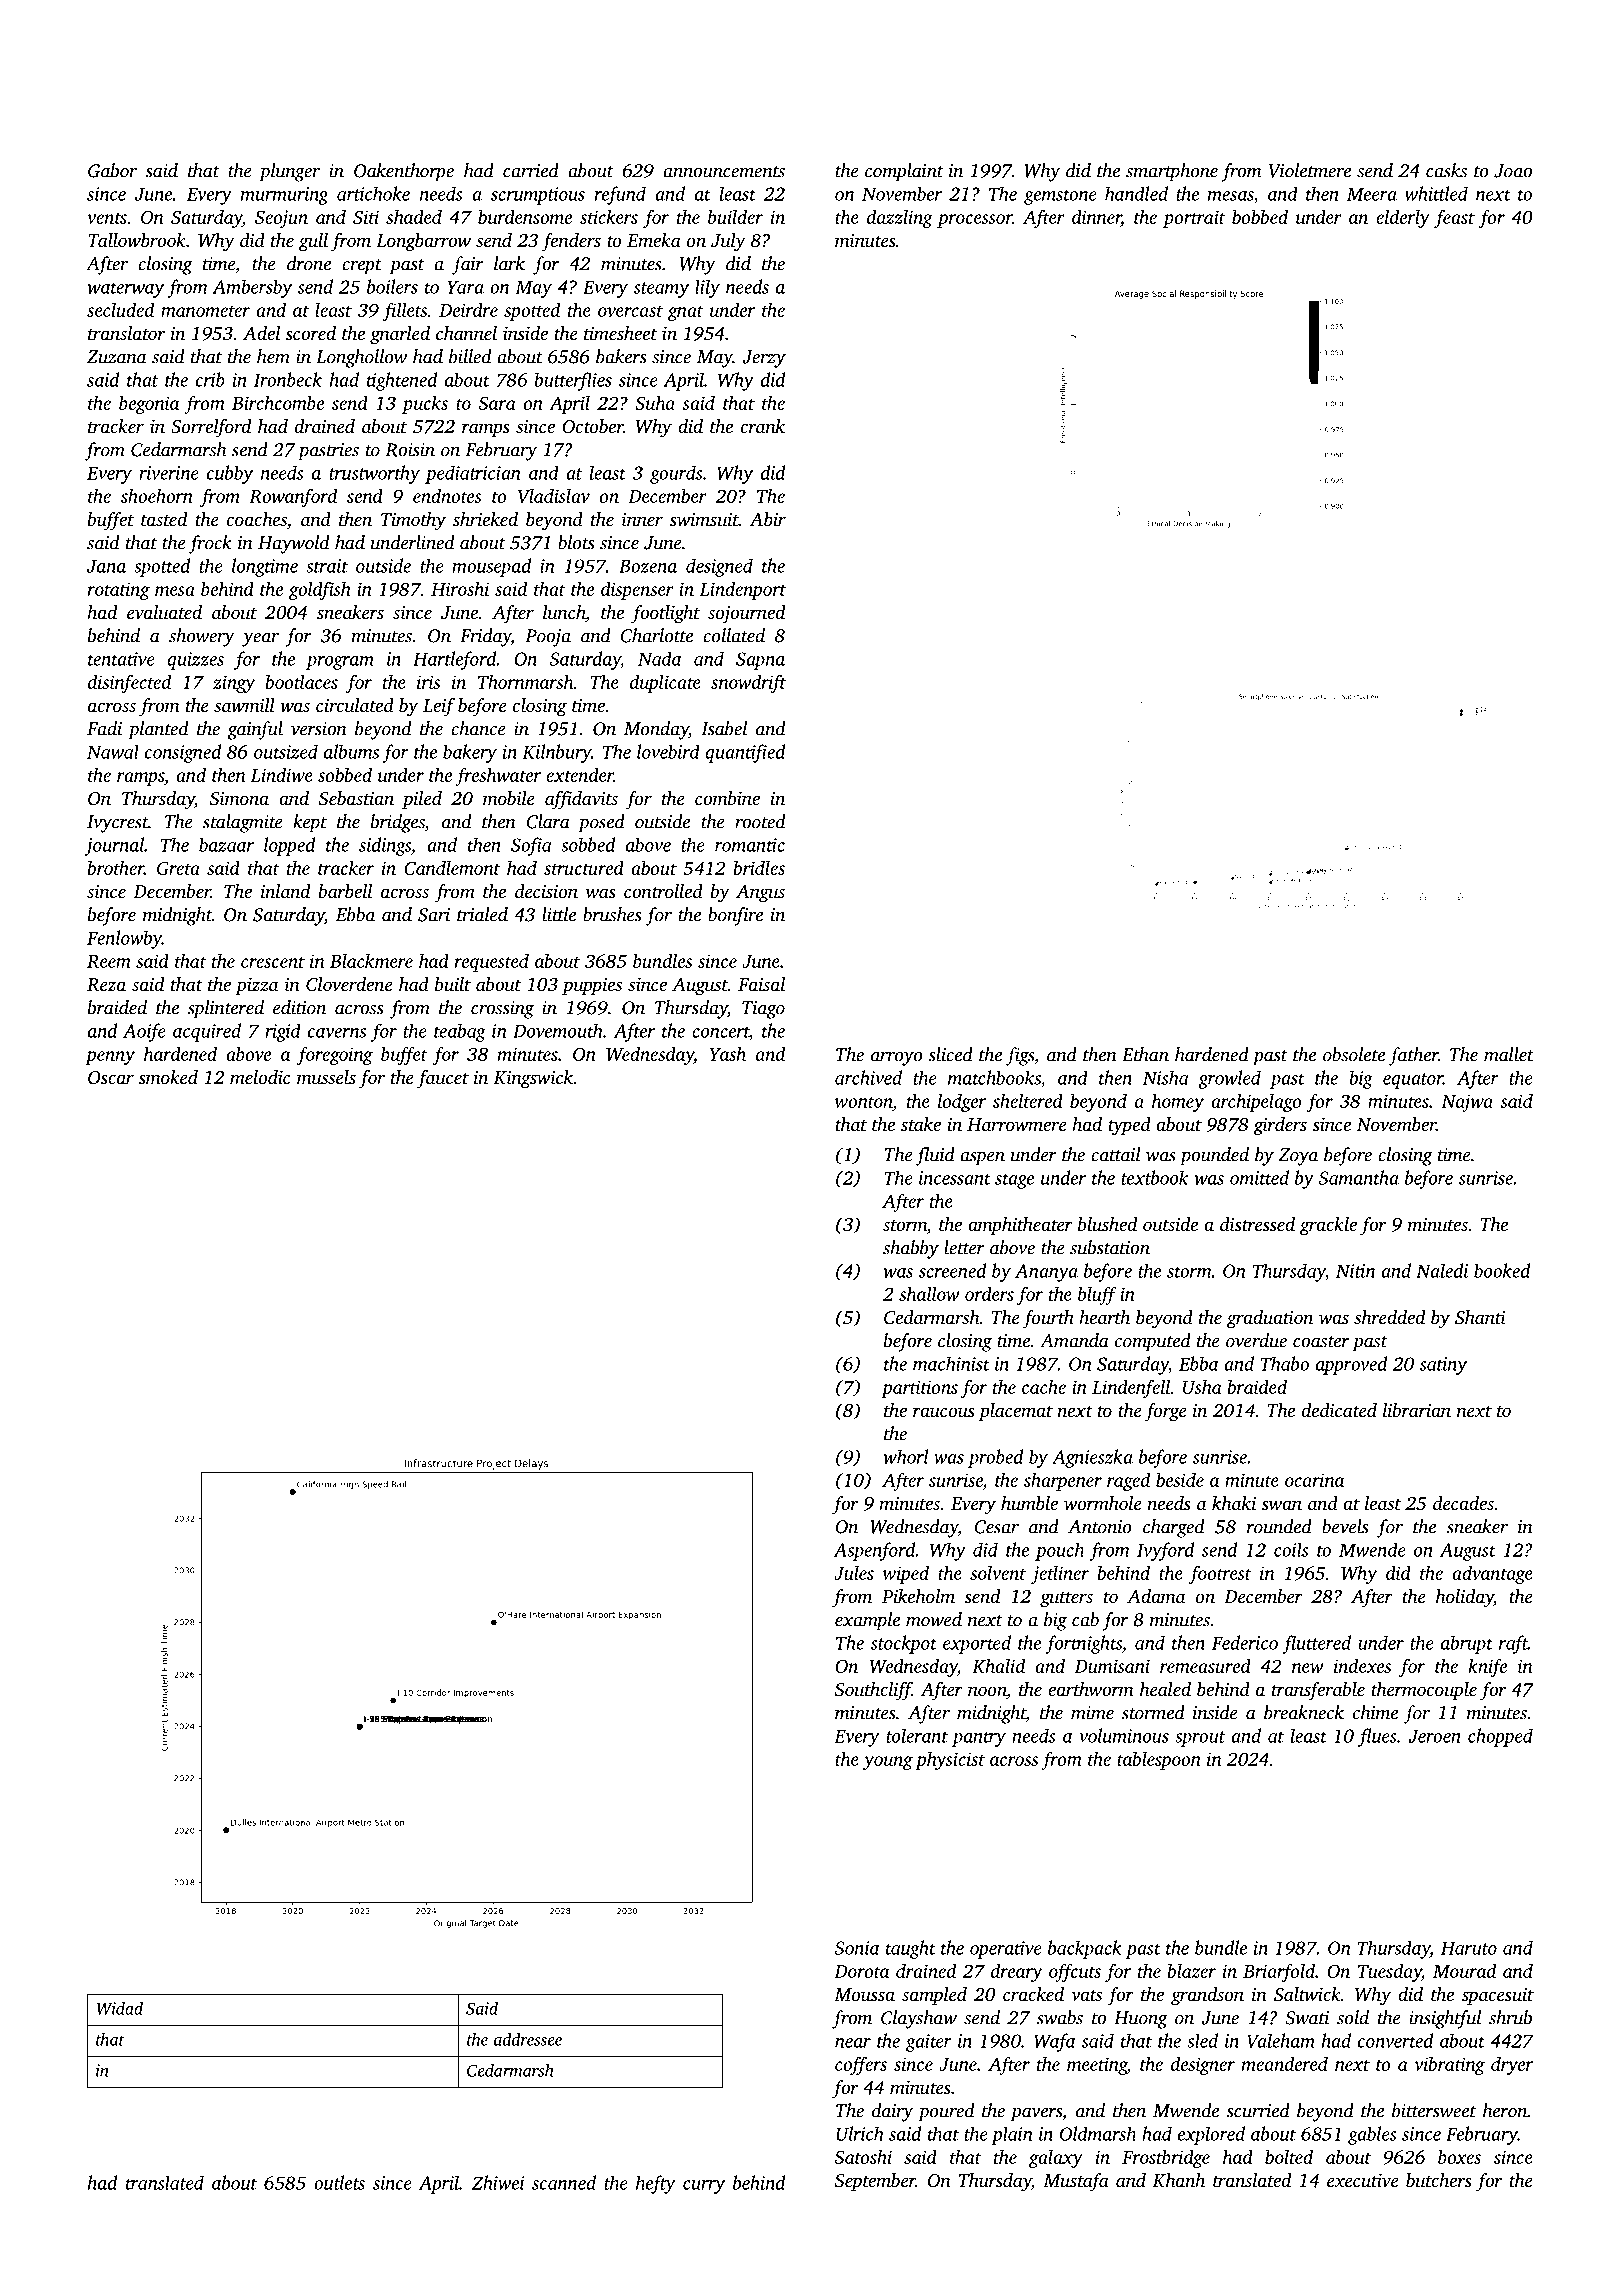 The image size is (1620, 2292). What do you see at coordinates (1076, 2182) in the screenshot?
I see `Mustafa` at bounding box center [1076, 2182].
